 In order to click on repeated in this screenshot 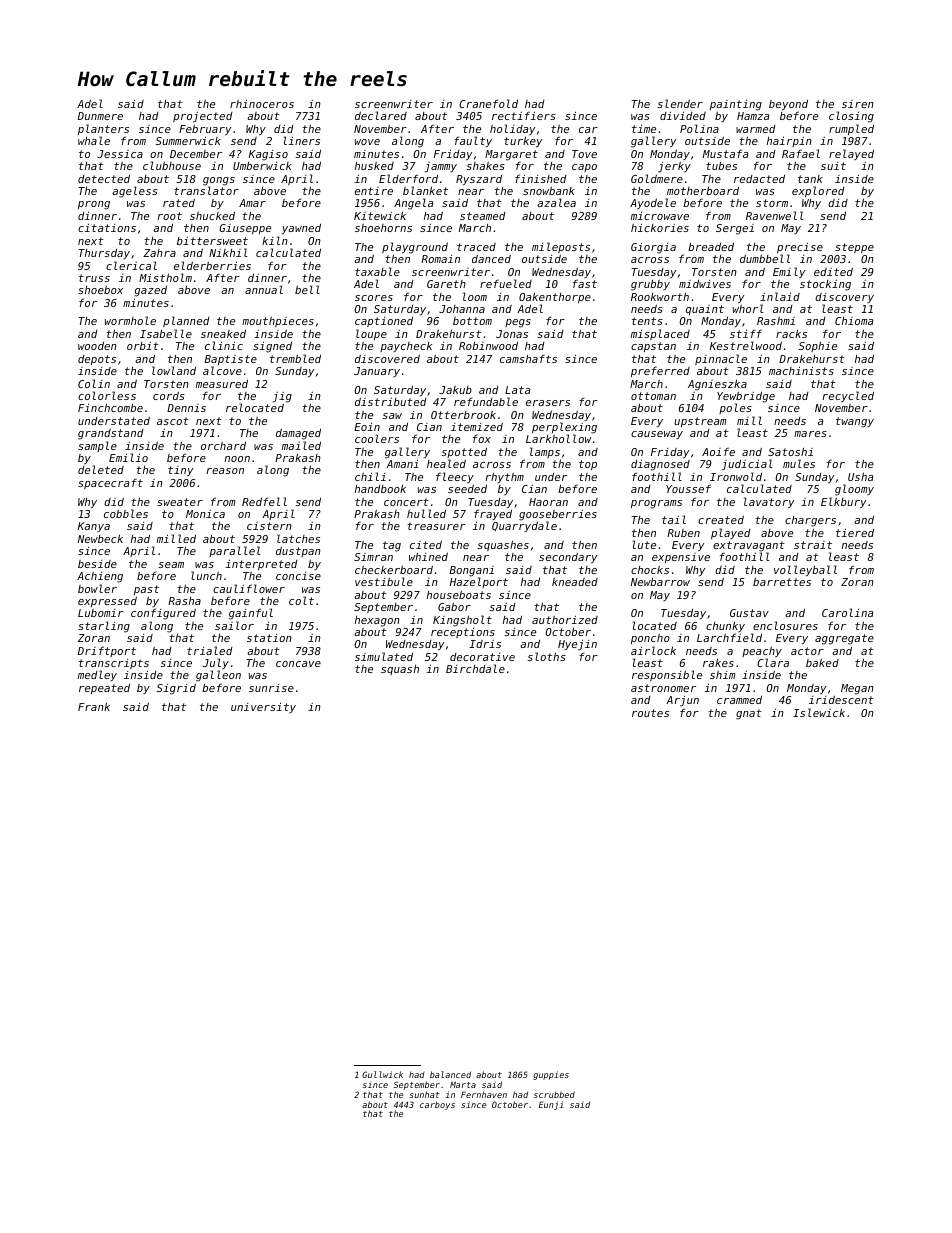, I will do `click(104, 689)`.
